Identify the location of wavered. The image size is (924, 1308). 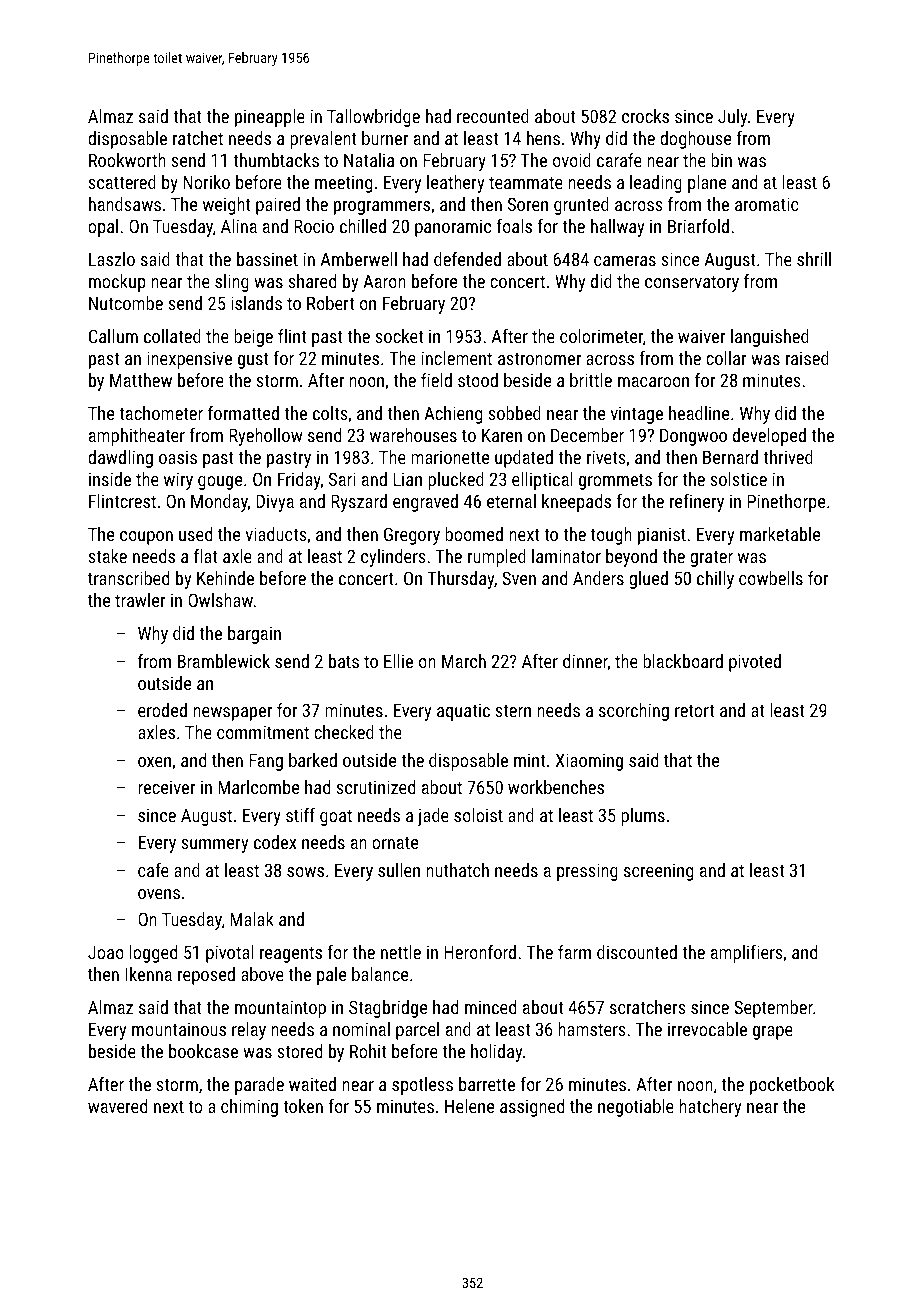
(117, 1106).
